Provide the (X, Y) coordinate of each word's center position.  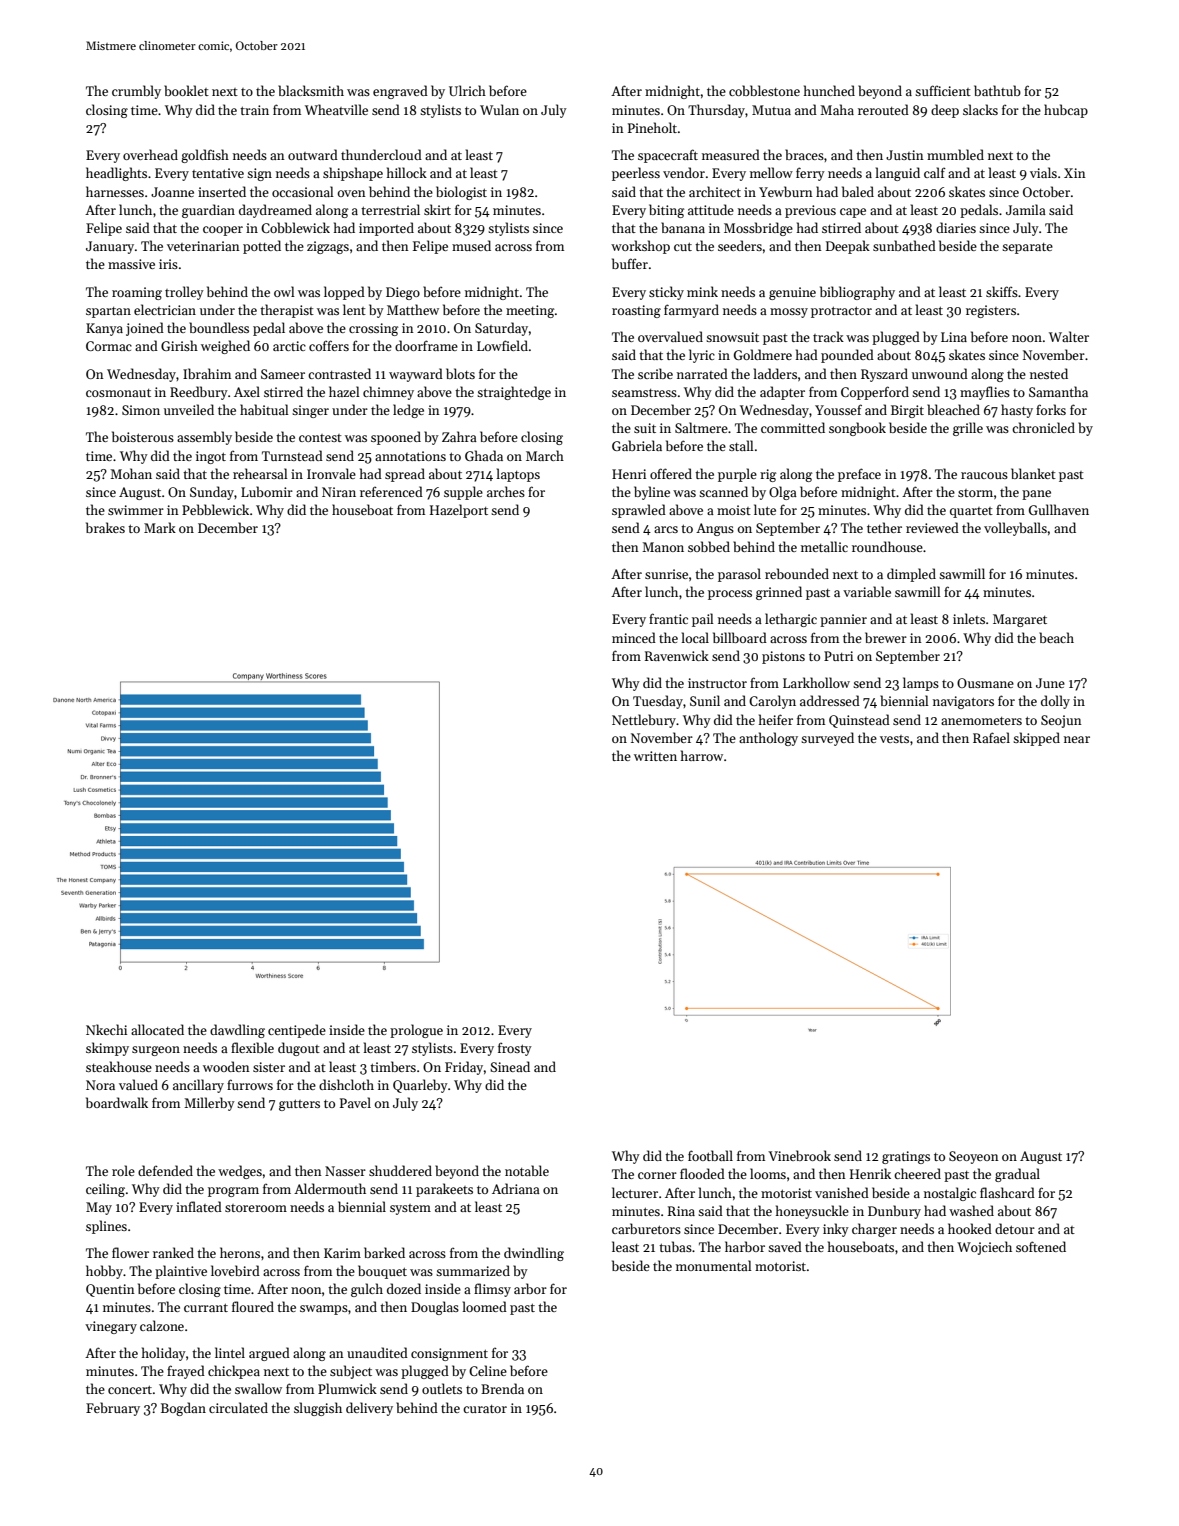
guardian (208, 211)
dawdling (237, 1031)
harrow (702, 755)
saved (785, 1246)
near (1077, 739)
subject (351, 1372)
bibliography (857, 293)
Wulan (499, 109)
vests (894, 739)
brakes (105, 527)
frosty (515, 1049)
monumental (714, 1265)
